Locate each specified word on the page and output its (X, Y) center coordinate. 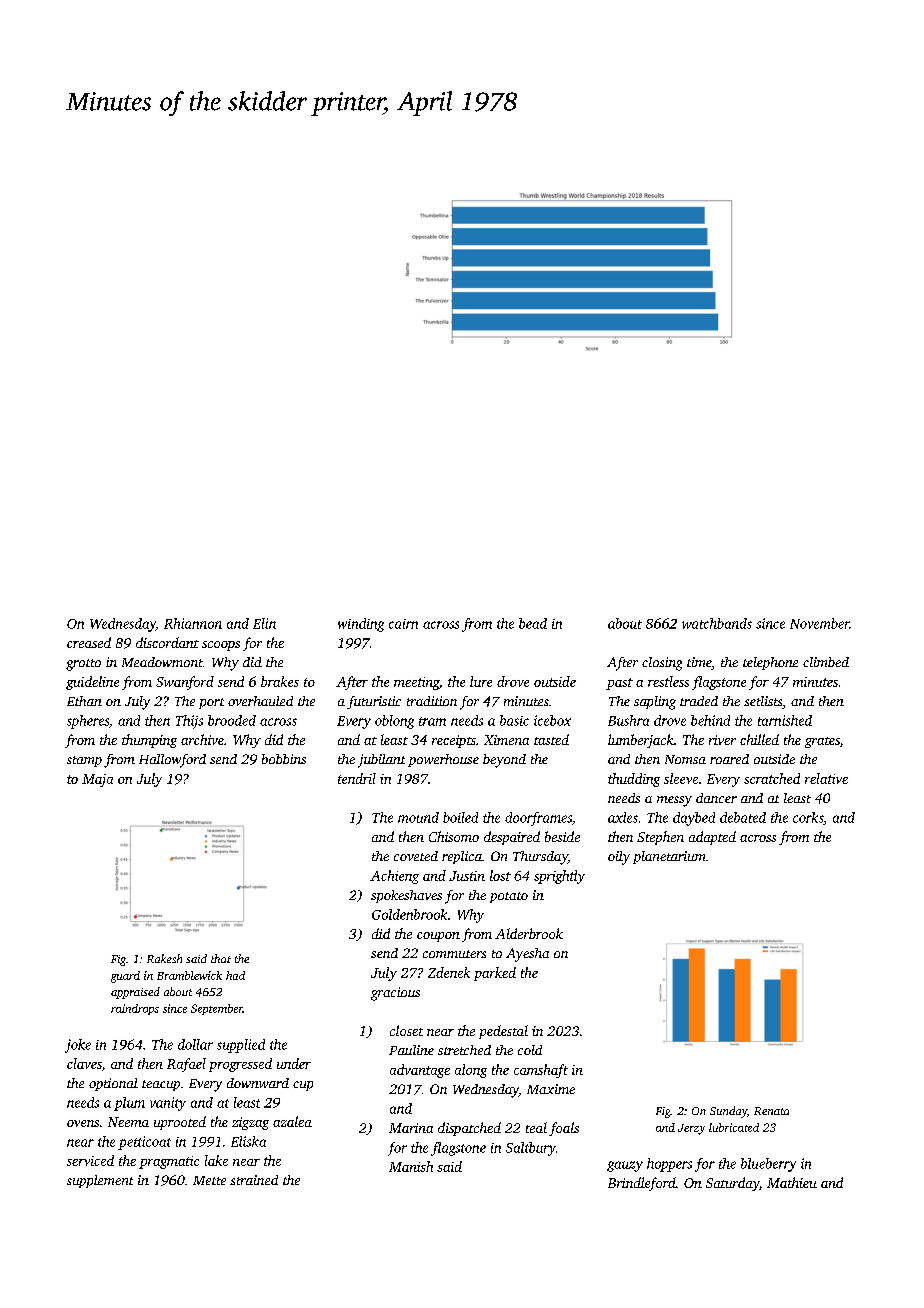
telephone (770, 663)
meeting (416, 683)
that (221, 958)
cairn (403, 624)
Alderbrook (529, 933)
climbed (826, 662)
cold (530, 1050)
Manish (411, 1166)
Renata (771, 1111)
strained (254, 1180)
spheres (88, 722)
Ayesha (527, 955)
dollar (195, 1044)
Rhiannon (193, 623)
